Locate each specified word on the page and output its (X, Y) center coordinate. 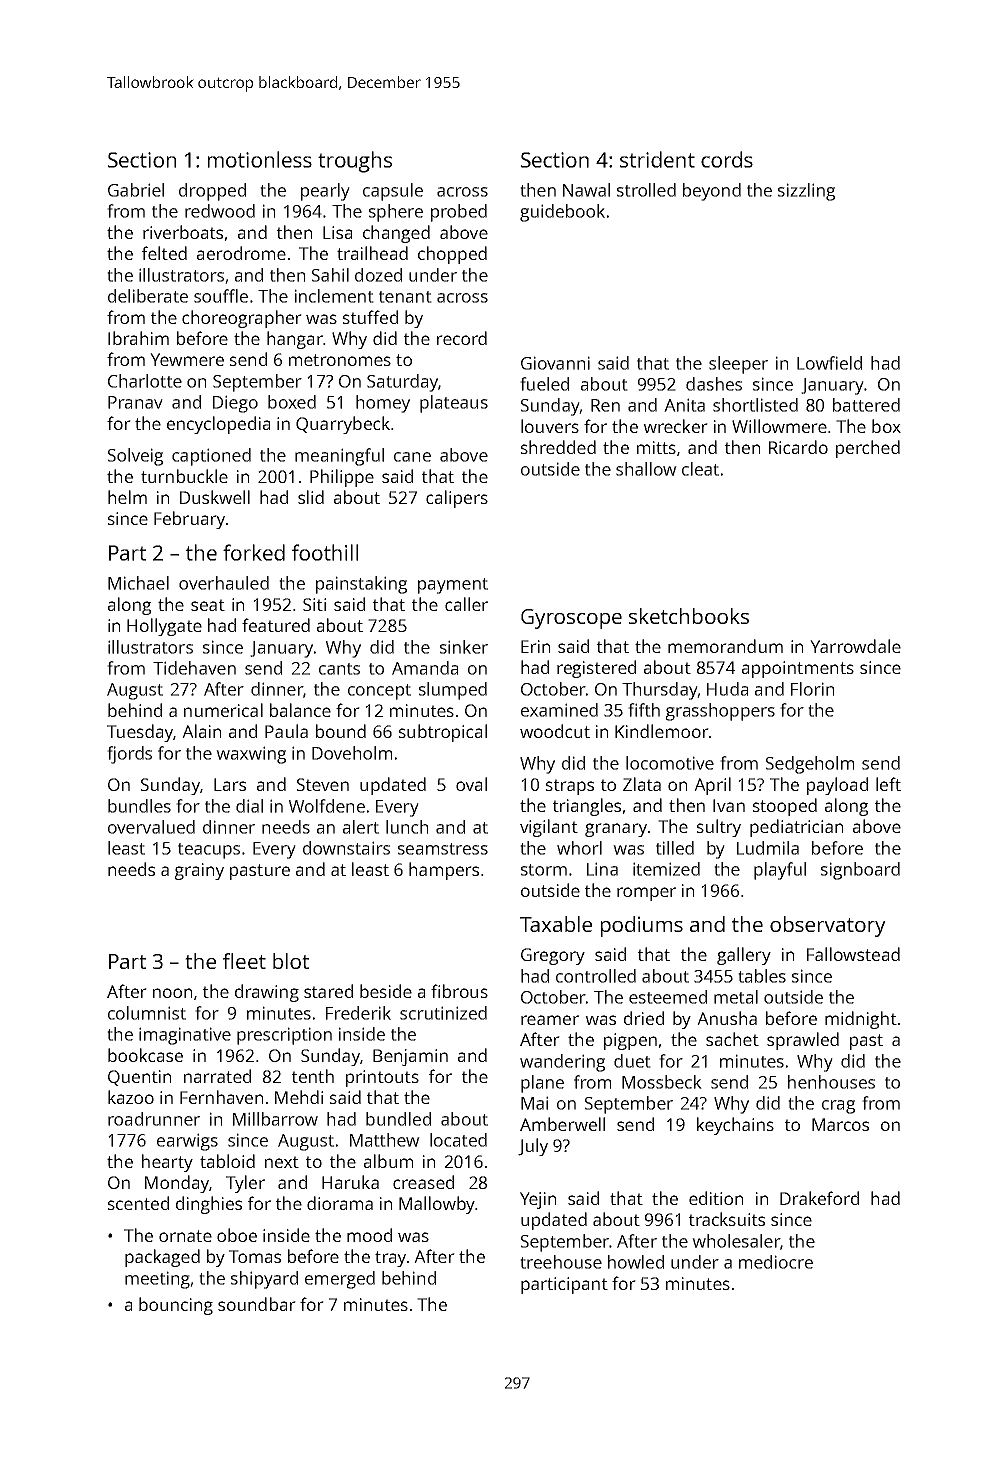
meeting (157, 1280)
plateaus (454, 404)
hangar (295, 340)
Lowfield (829, 363)
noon (172, 993)
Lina (602, 869)
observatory (828, 926)
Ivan (729, 805)
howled (636, 1262)
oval (471, 784)
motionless (260, 159)
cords (727, 159)
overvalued (151, 827)
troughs (355, 162)
